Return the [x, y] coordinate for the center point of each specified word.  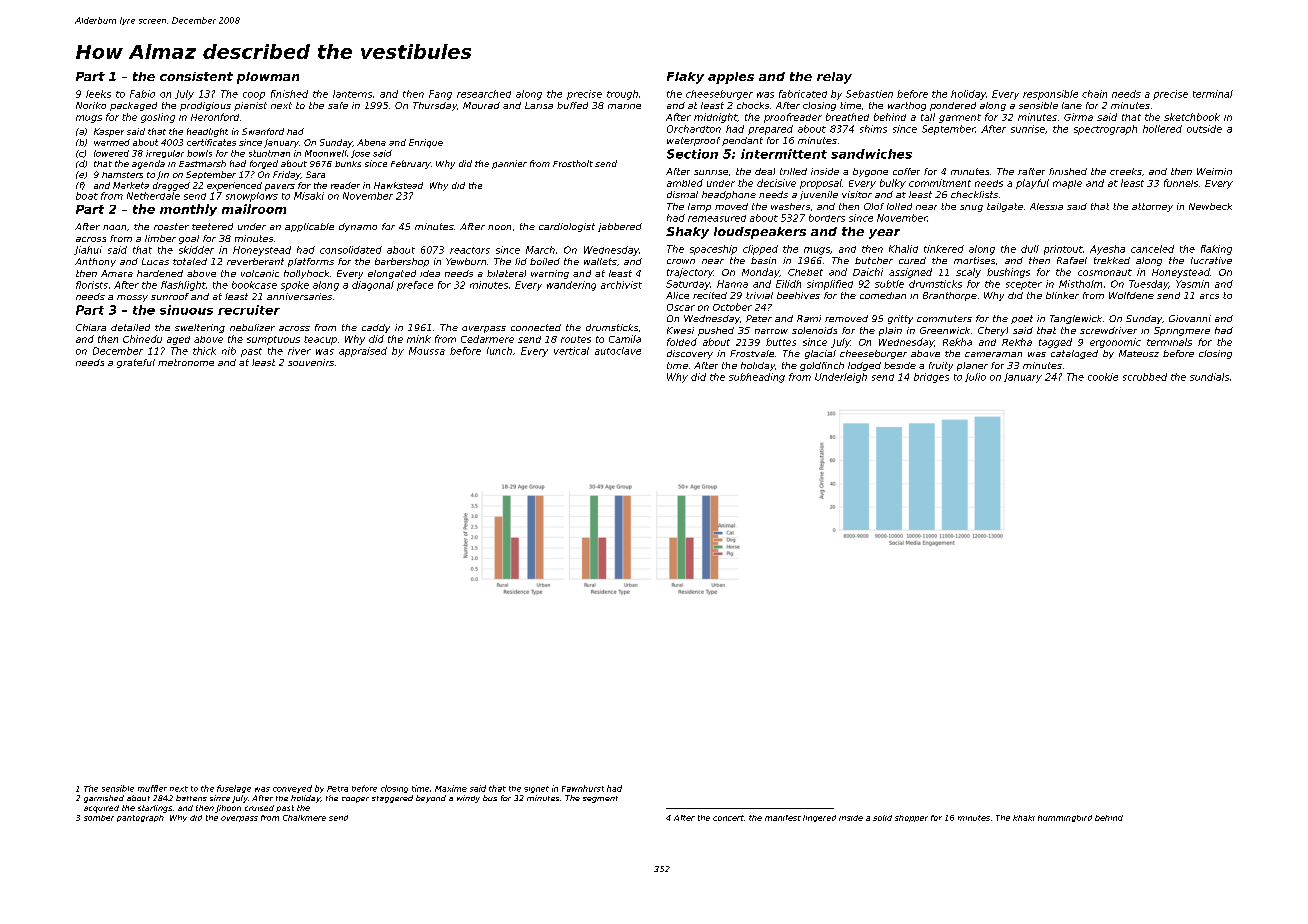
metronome [186, 362]
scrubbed [1145, 377]
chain [1094, 94]
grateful [136, 363]
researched [484, 94]
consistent [196, 76]
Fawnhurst [583, 788]
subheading [757, 378]
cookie [1103, 377]
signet [536, 789]
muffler [152, 788]
